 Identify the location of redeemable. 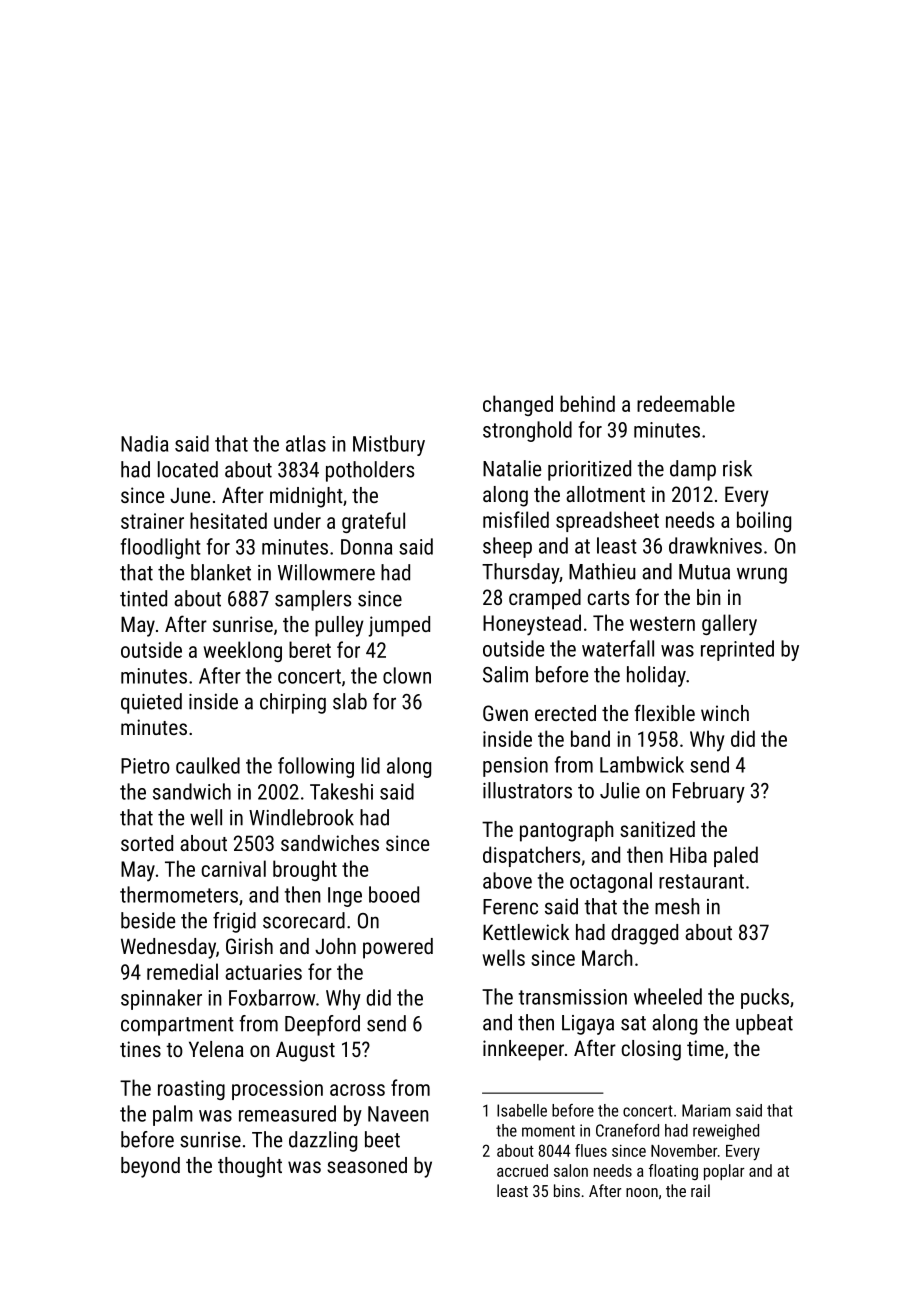
(686, 403).
